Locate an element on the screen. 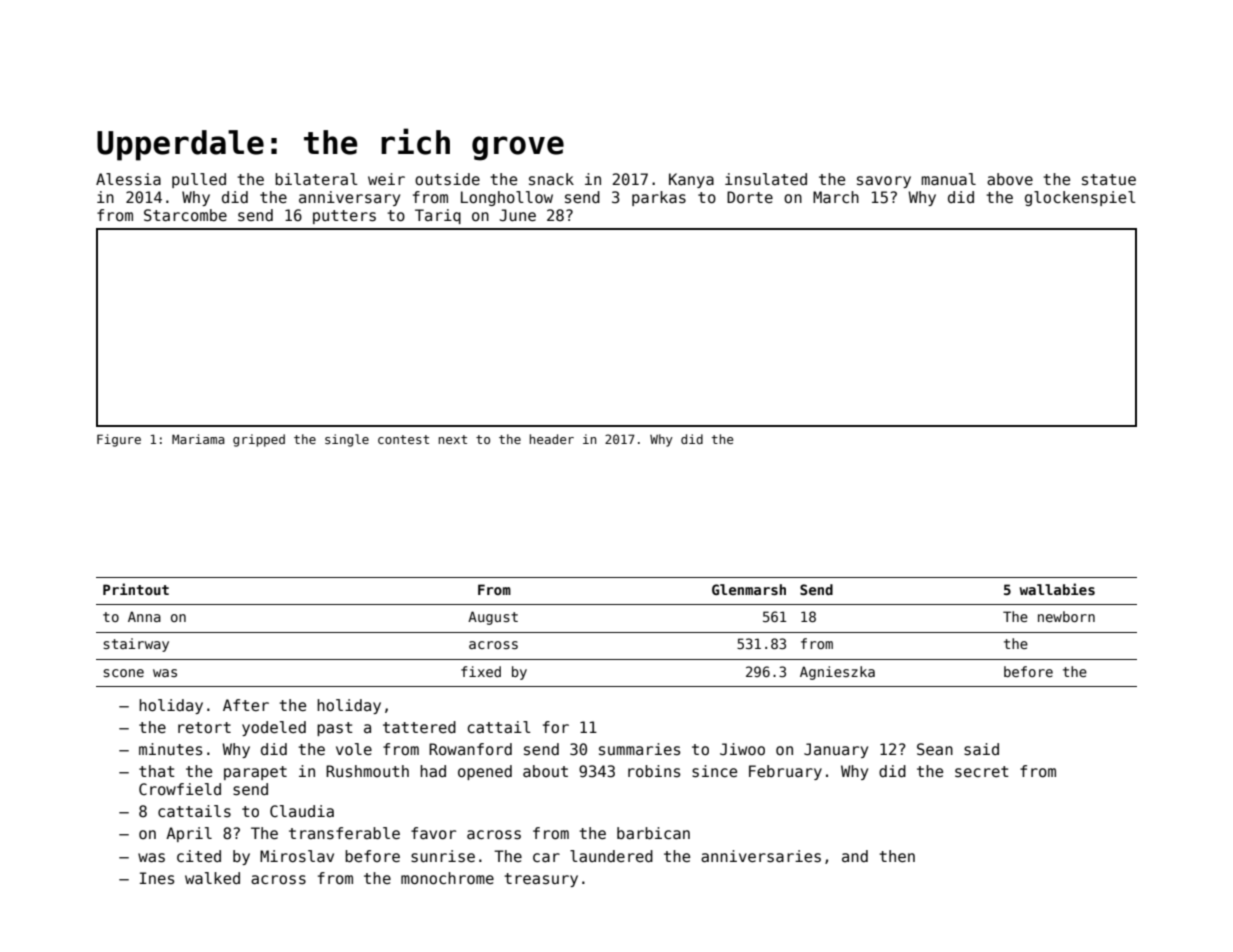 The height and width of the screenshot is (952, 1233). March is located at coordinates (836, 197).
